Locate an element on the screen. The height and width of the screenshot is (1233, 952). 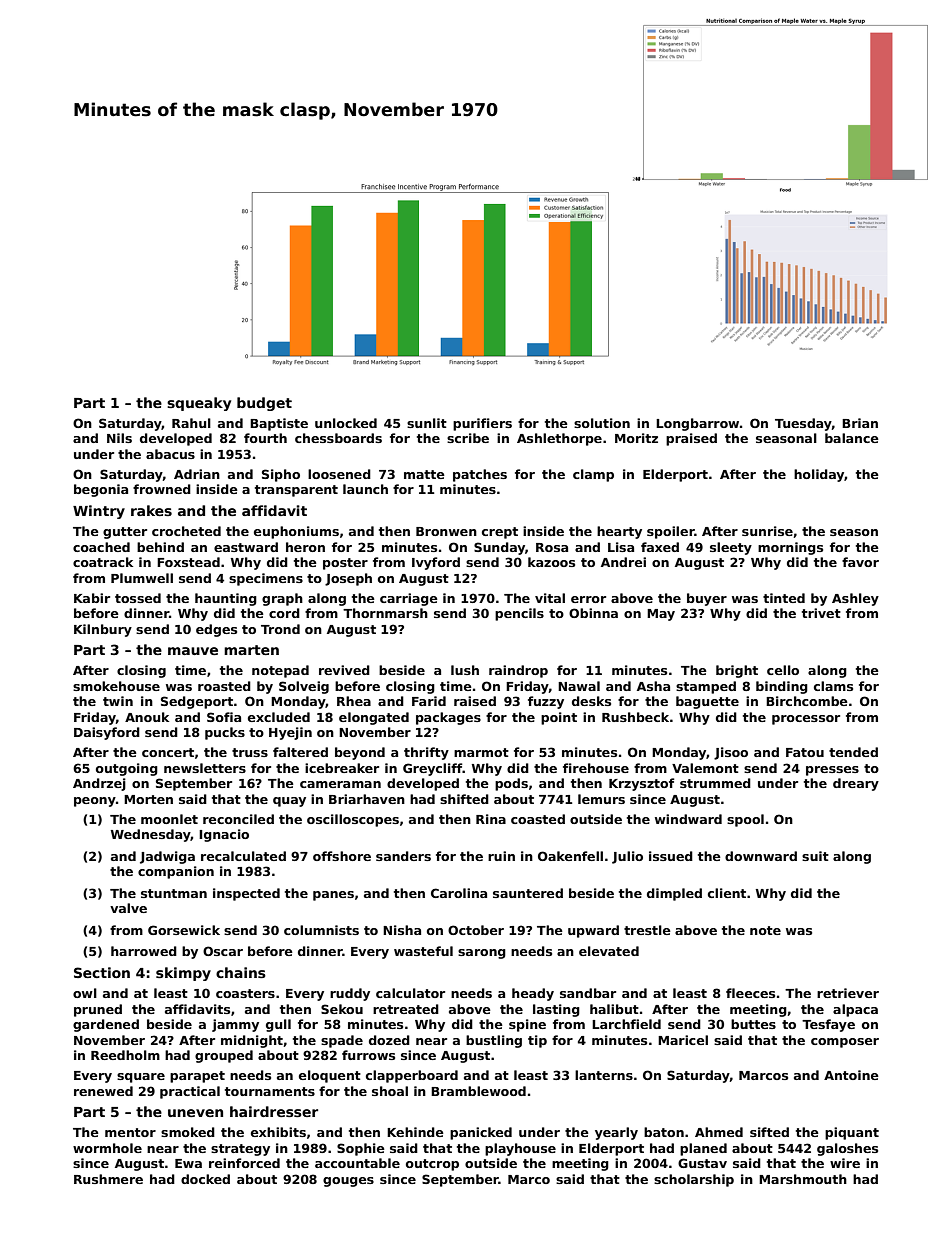
Reedholm is located at coordinates (125, 1055).
